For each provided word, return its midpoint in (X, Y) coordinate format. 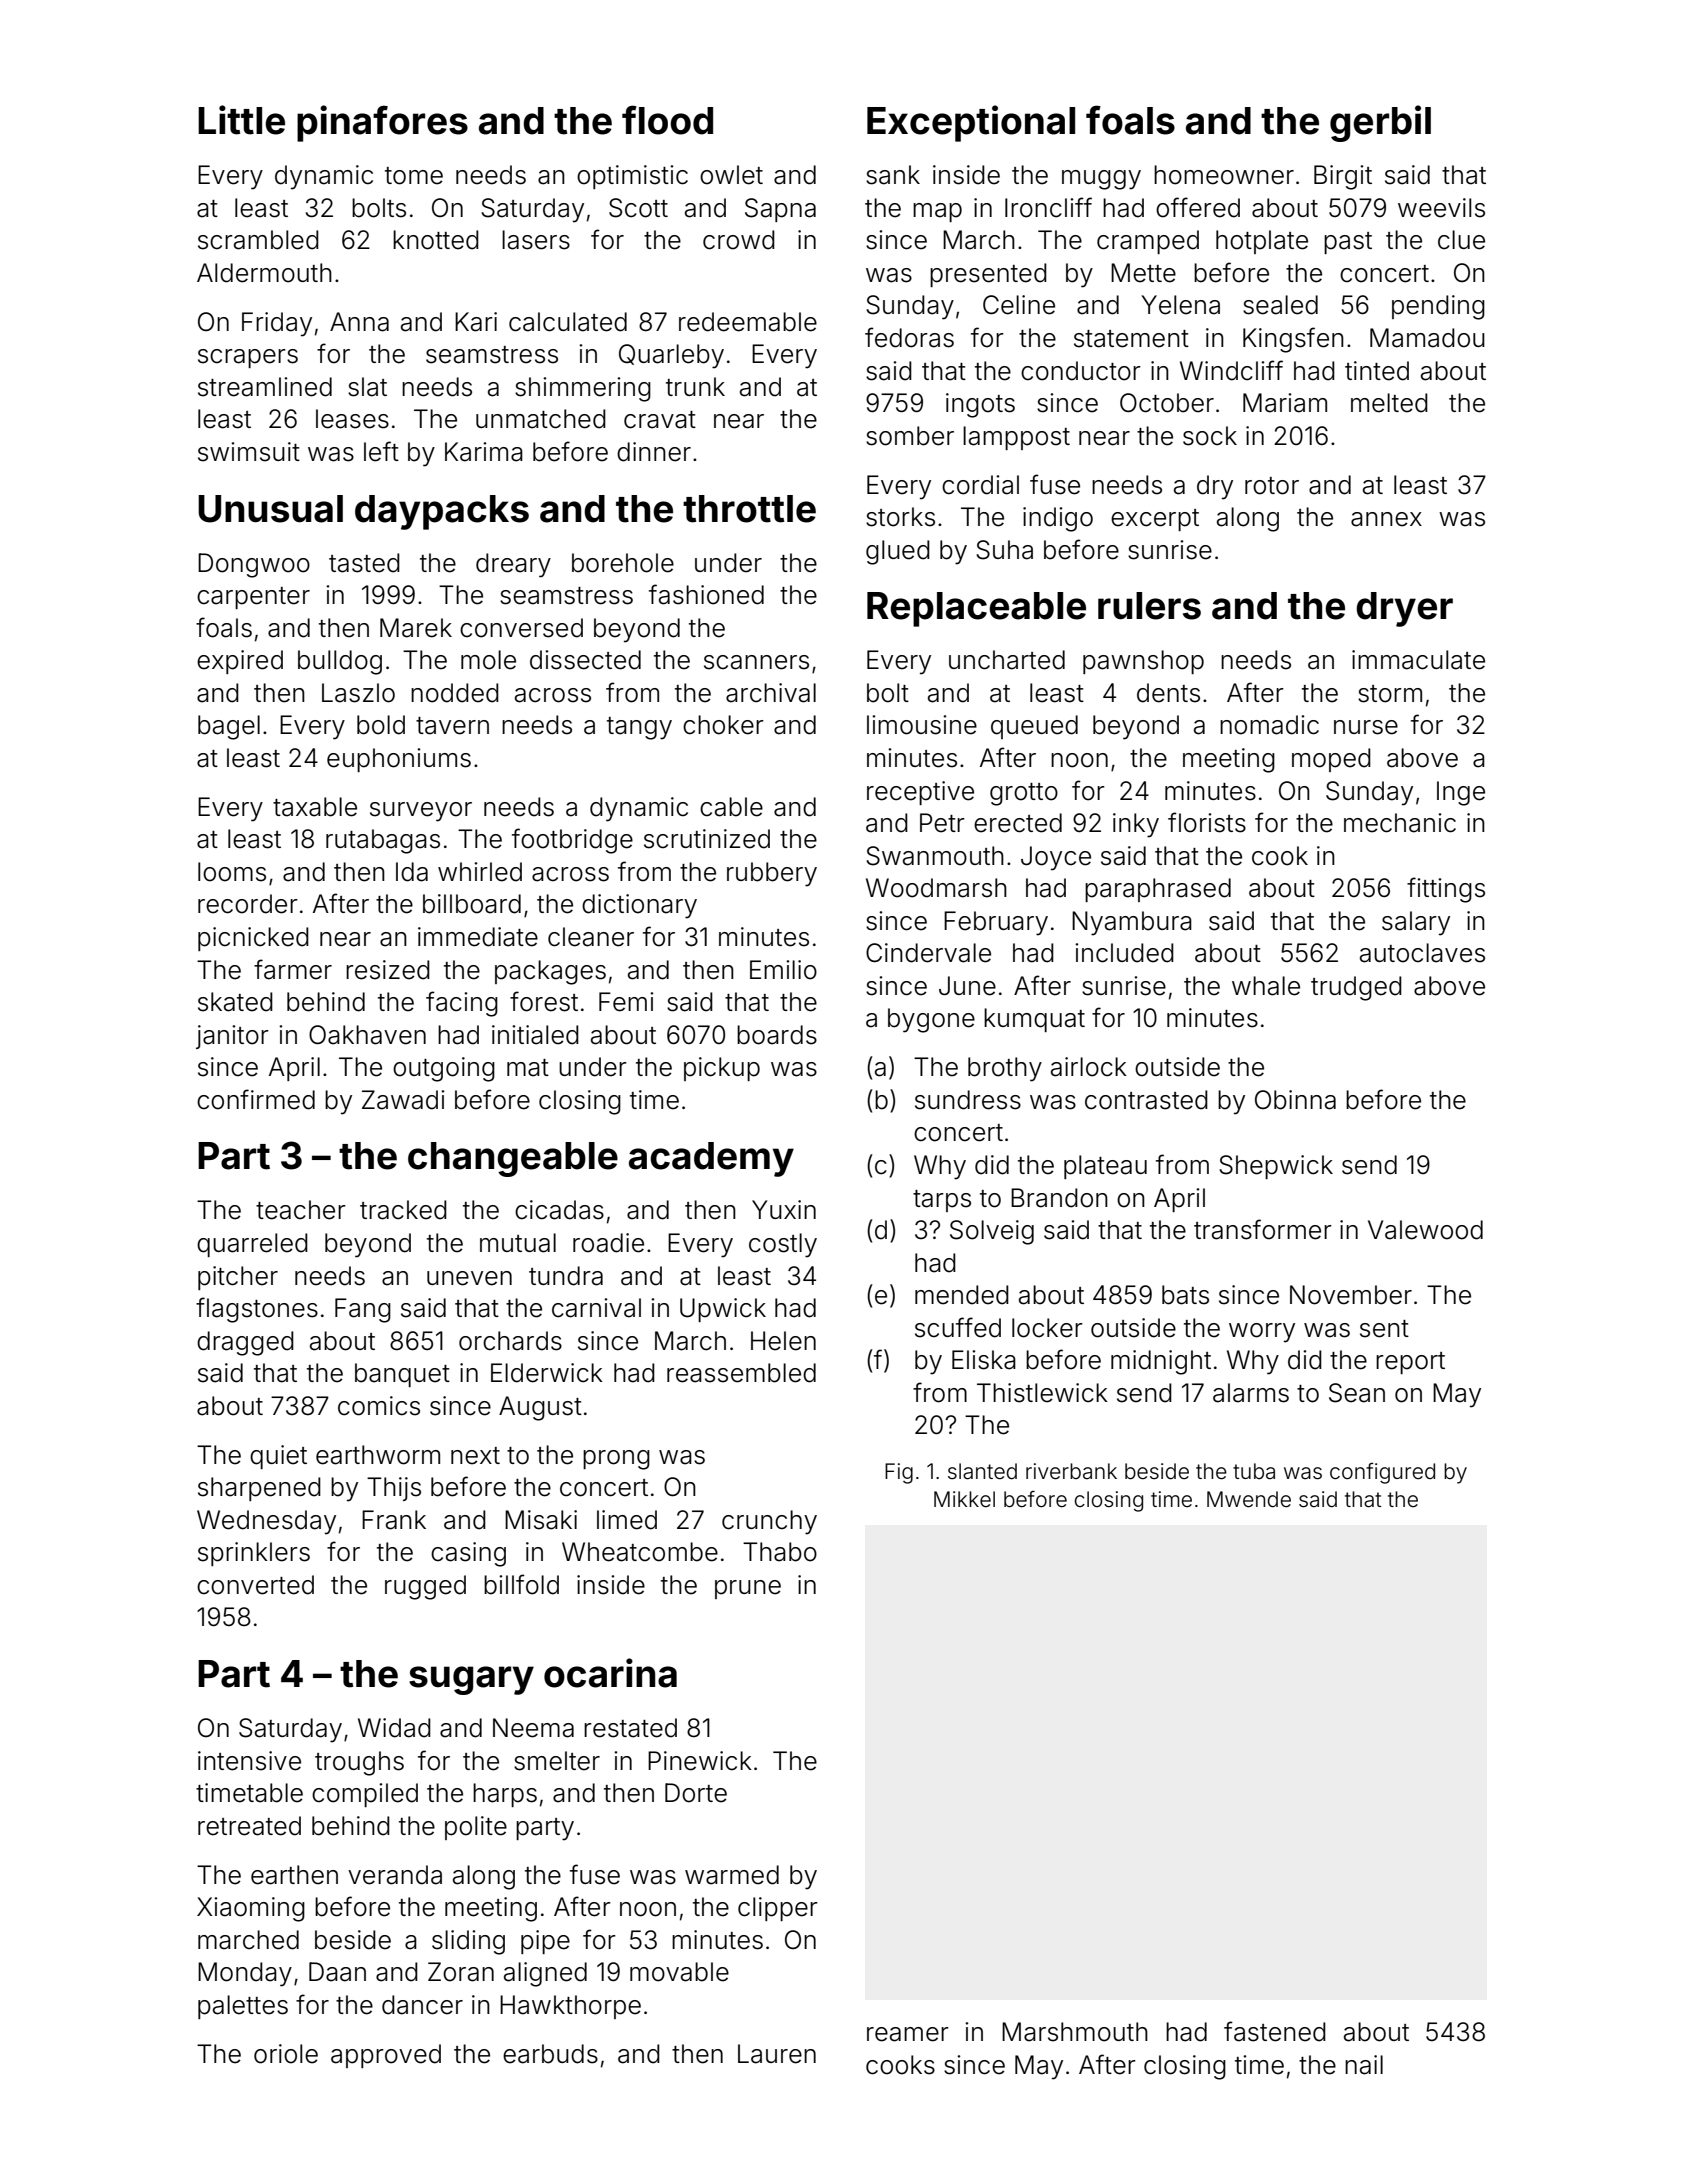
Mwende (1249, 1499)
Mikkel (964, 1499)
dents (1168, 693)
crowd (739, 240)
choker (723, 725)
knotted (436, 240)
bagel (229, 727)
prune (748, 1589)
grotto (1024, 794)
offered (1198, 207)
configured (1382, 1473)
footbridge (572, 841)
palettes (243, 2007)
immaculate (1418, 660)
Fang (363, 1310)
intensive (249, 1761)
